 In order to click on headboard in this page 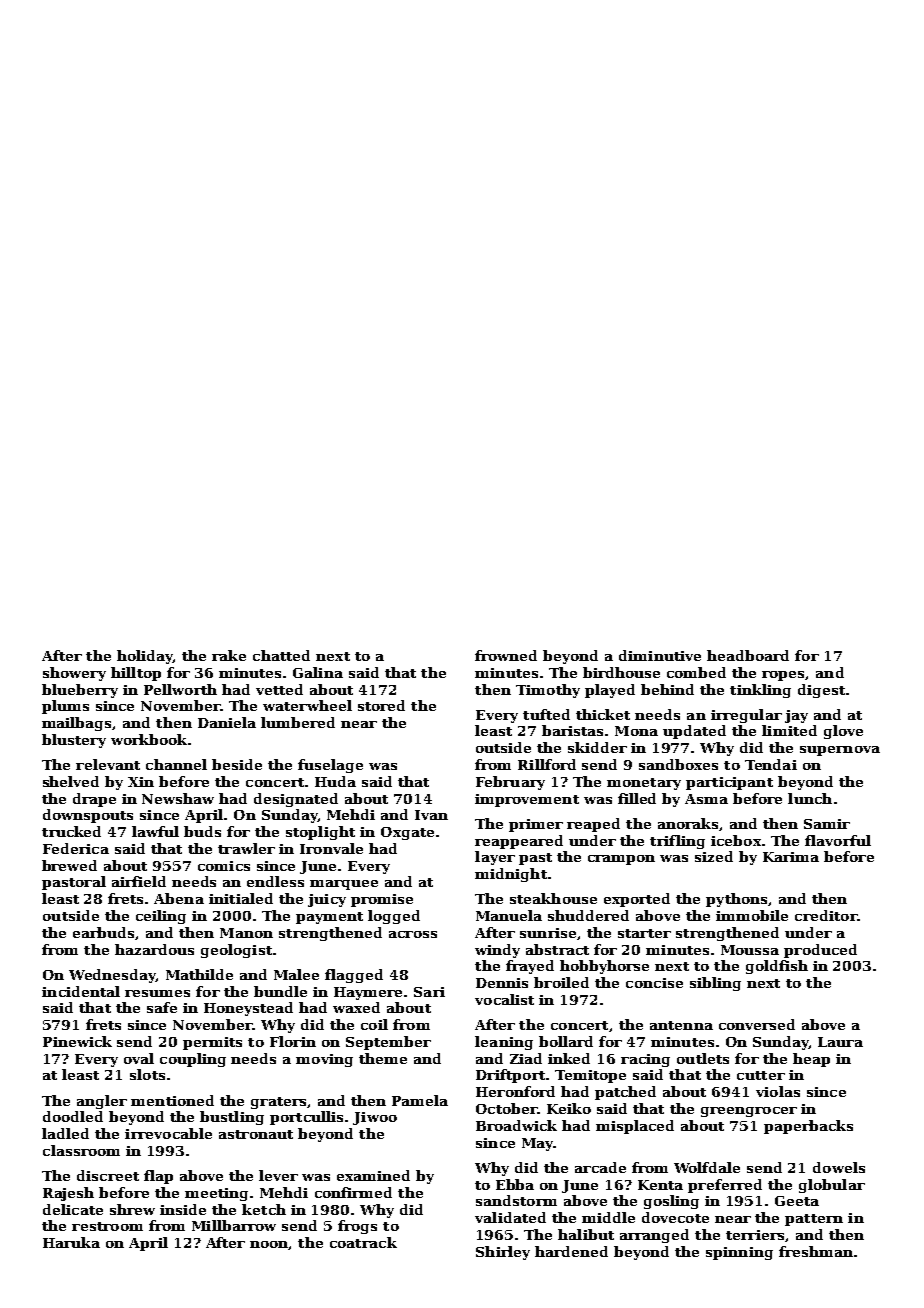, I will do `click(748, 655)`.
